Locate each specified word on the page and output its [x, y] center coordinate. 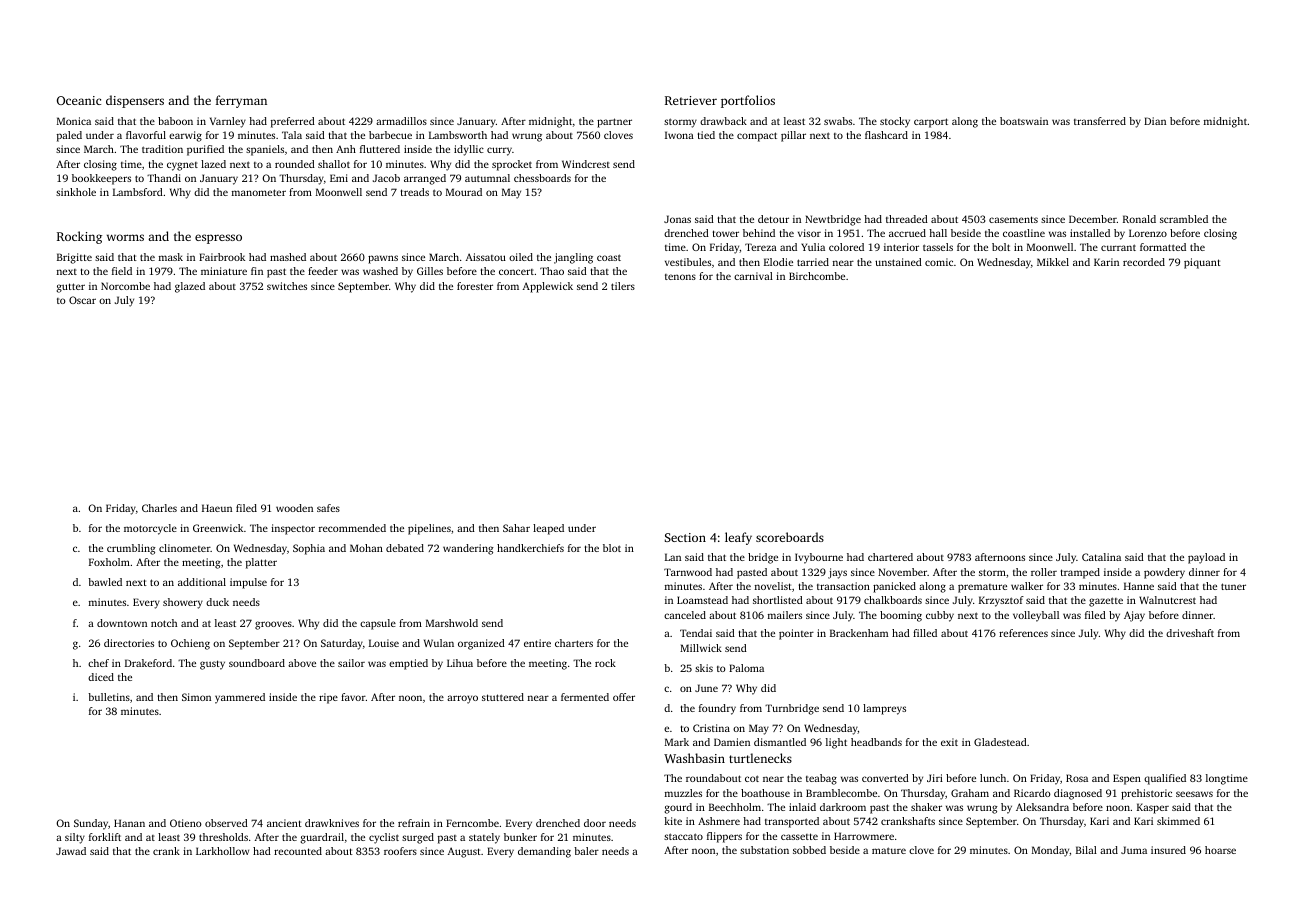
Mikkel [1053, 262]
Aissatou [486, 257]
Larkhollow [222, 851]
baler [586, 851]
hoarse [1220, 850]
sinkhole [76, 192]
